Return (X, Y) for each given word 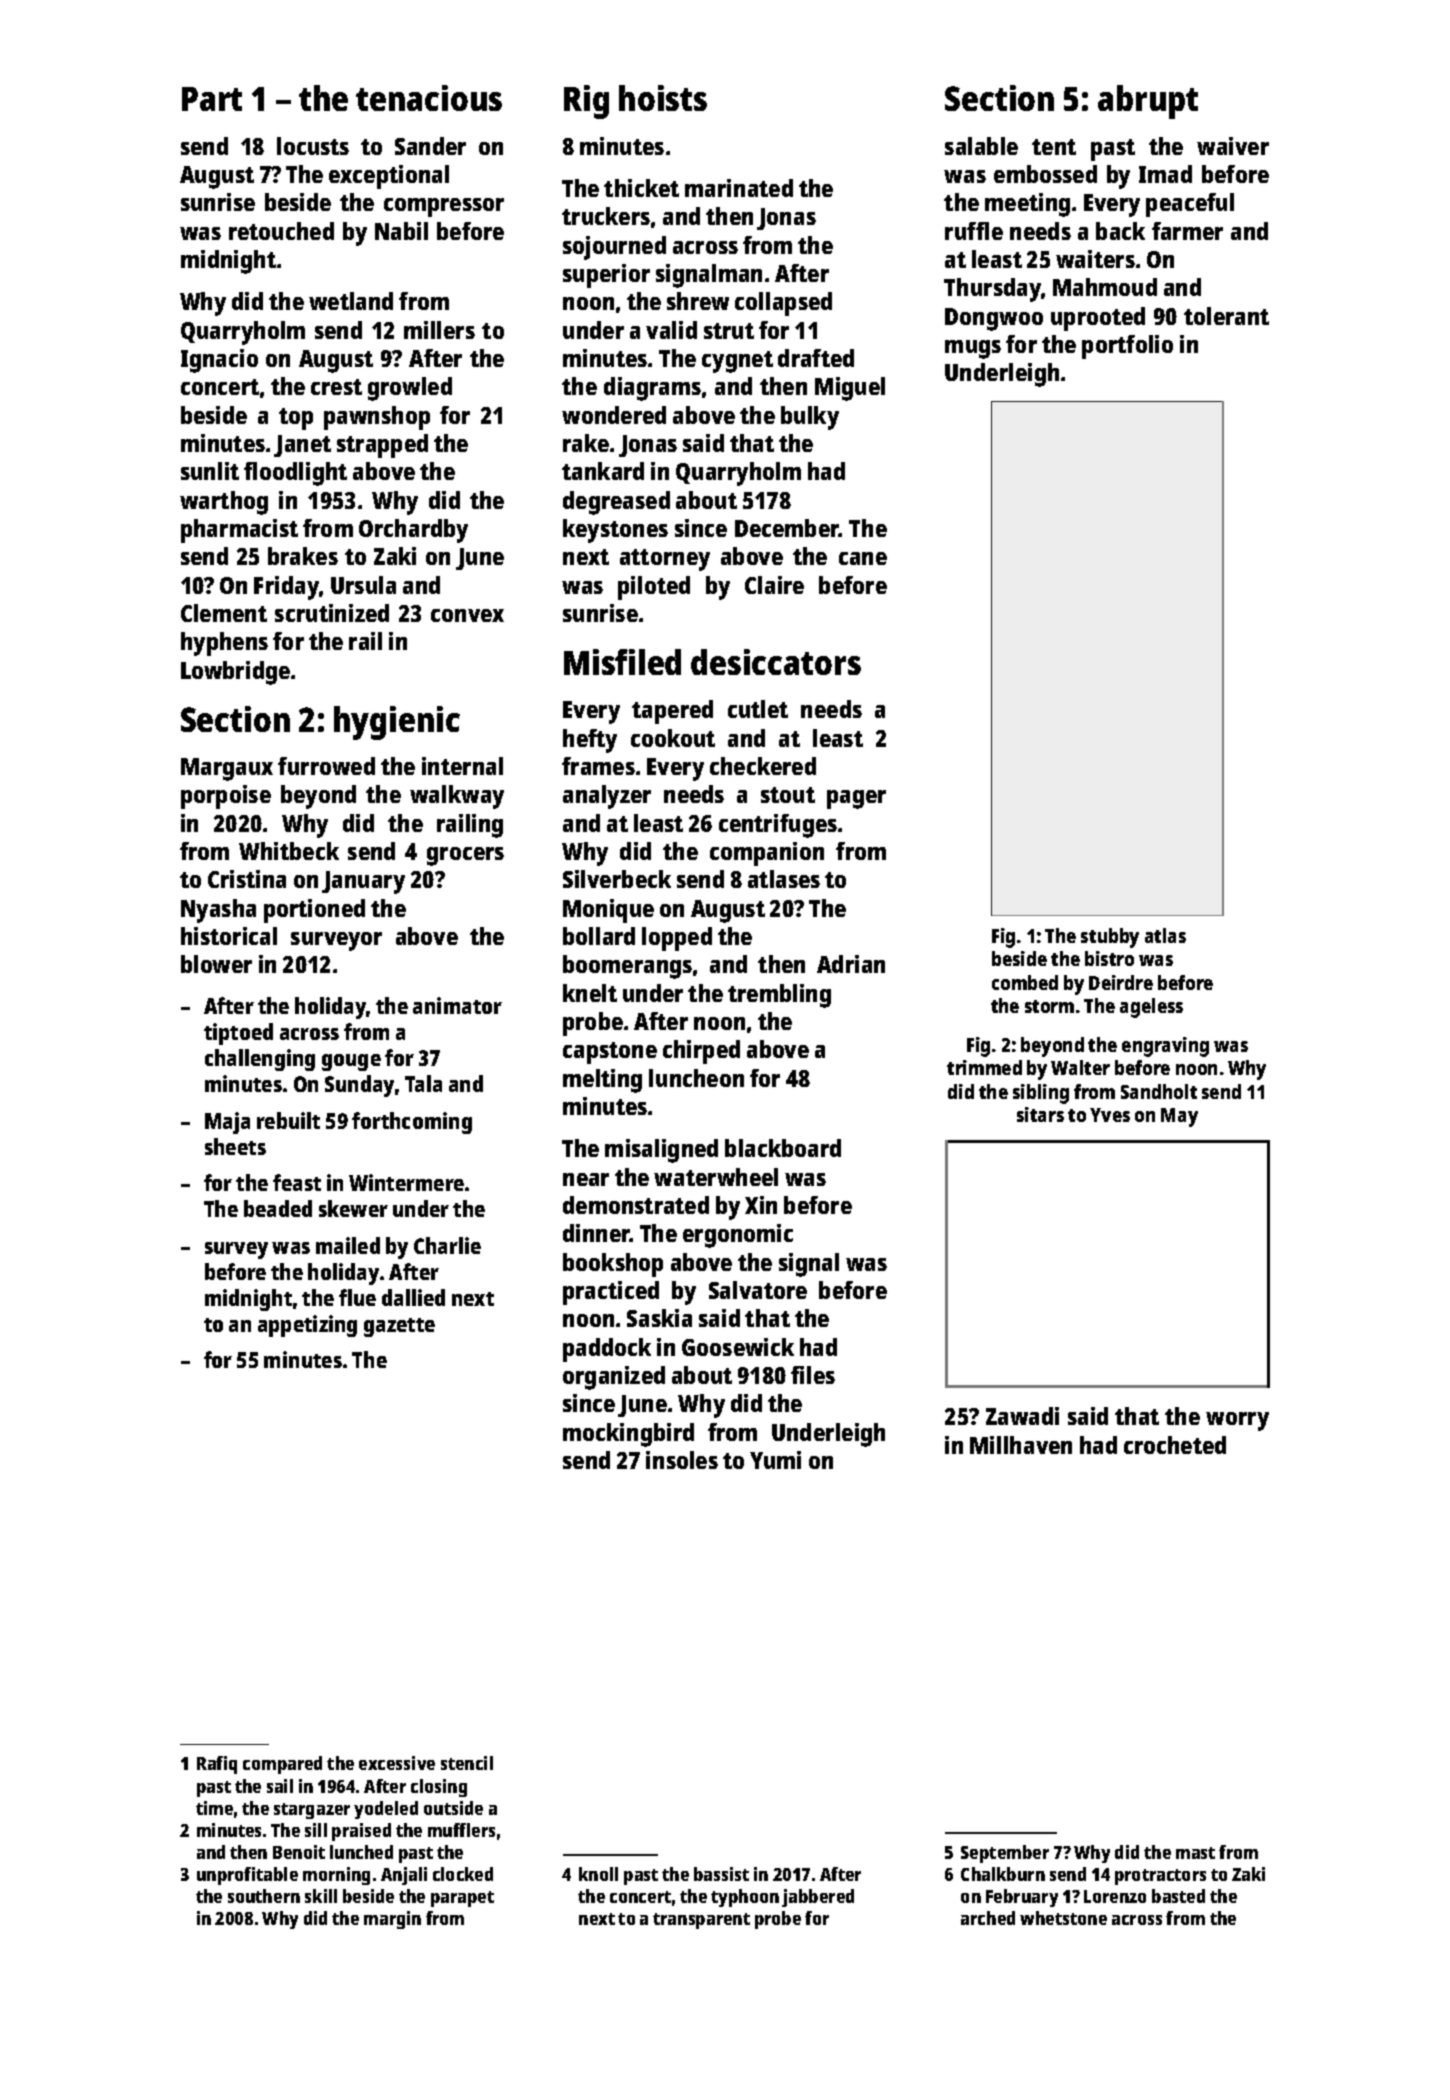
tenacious (429, 98)
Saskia (659, 1318)
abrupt (1148, 102)
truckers (606, 216)
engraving (1165, 1047)
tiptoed (238, 1034)
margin (392, 1920)
